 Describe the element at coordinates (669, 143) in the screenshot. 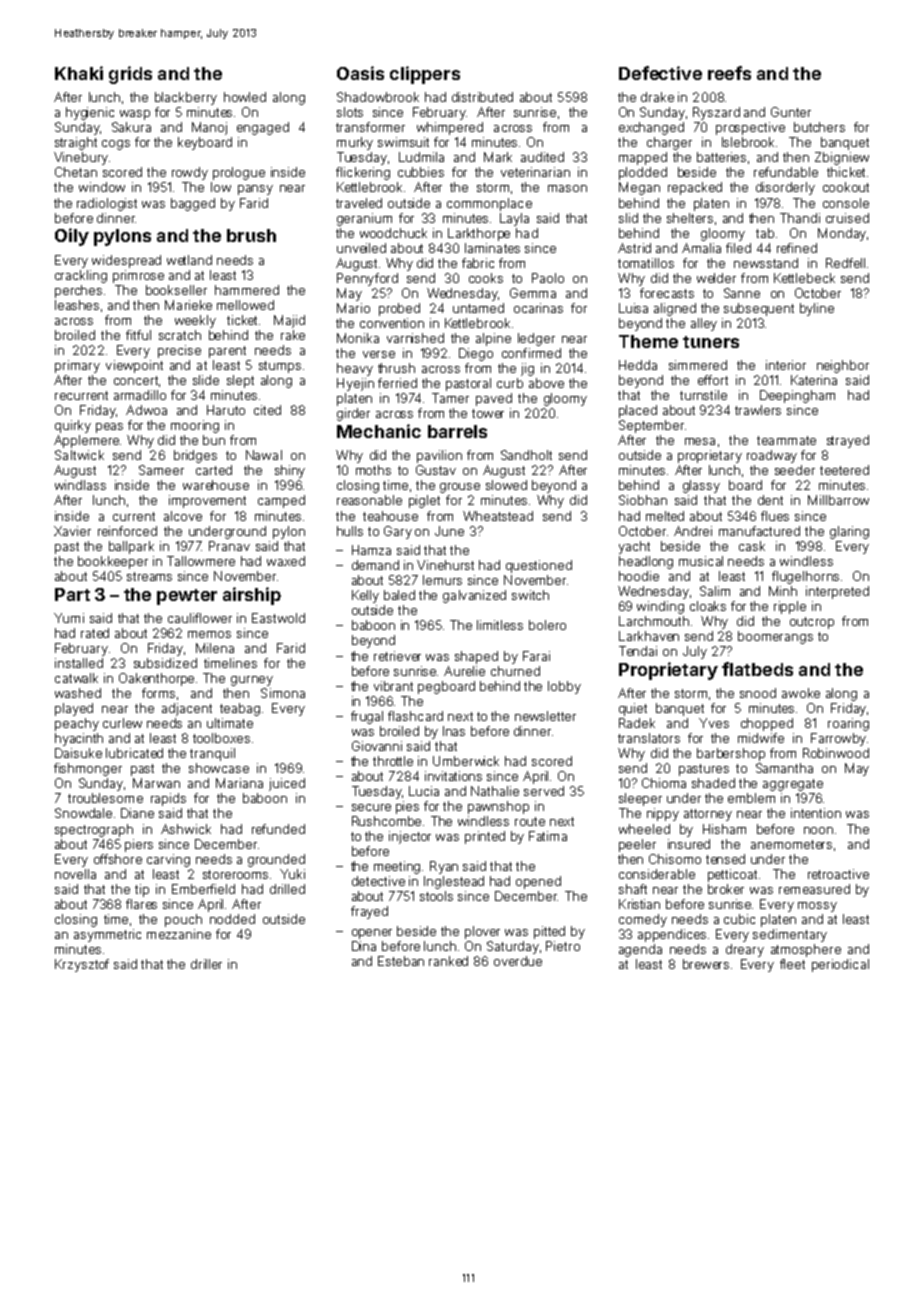

I see `charger` at that location.
